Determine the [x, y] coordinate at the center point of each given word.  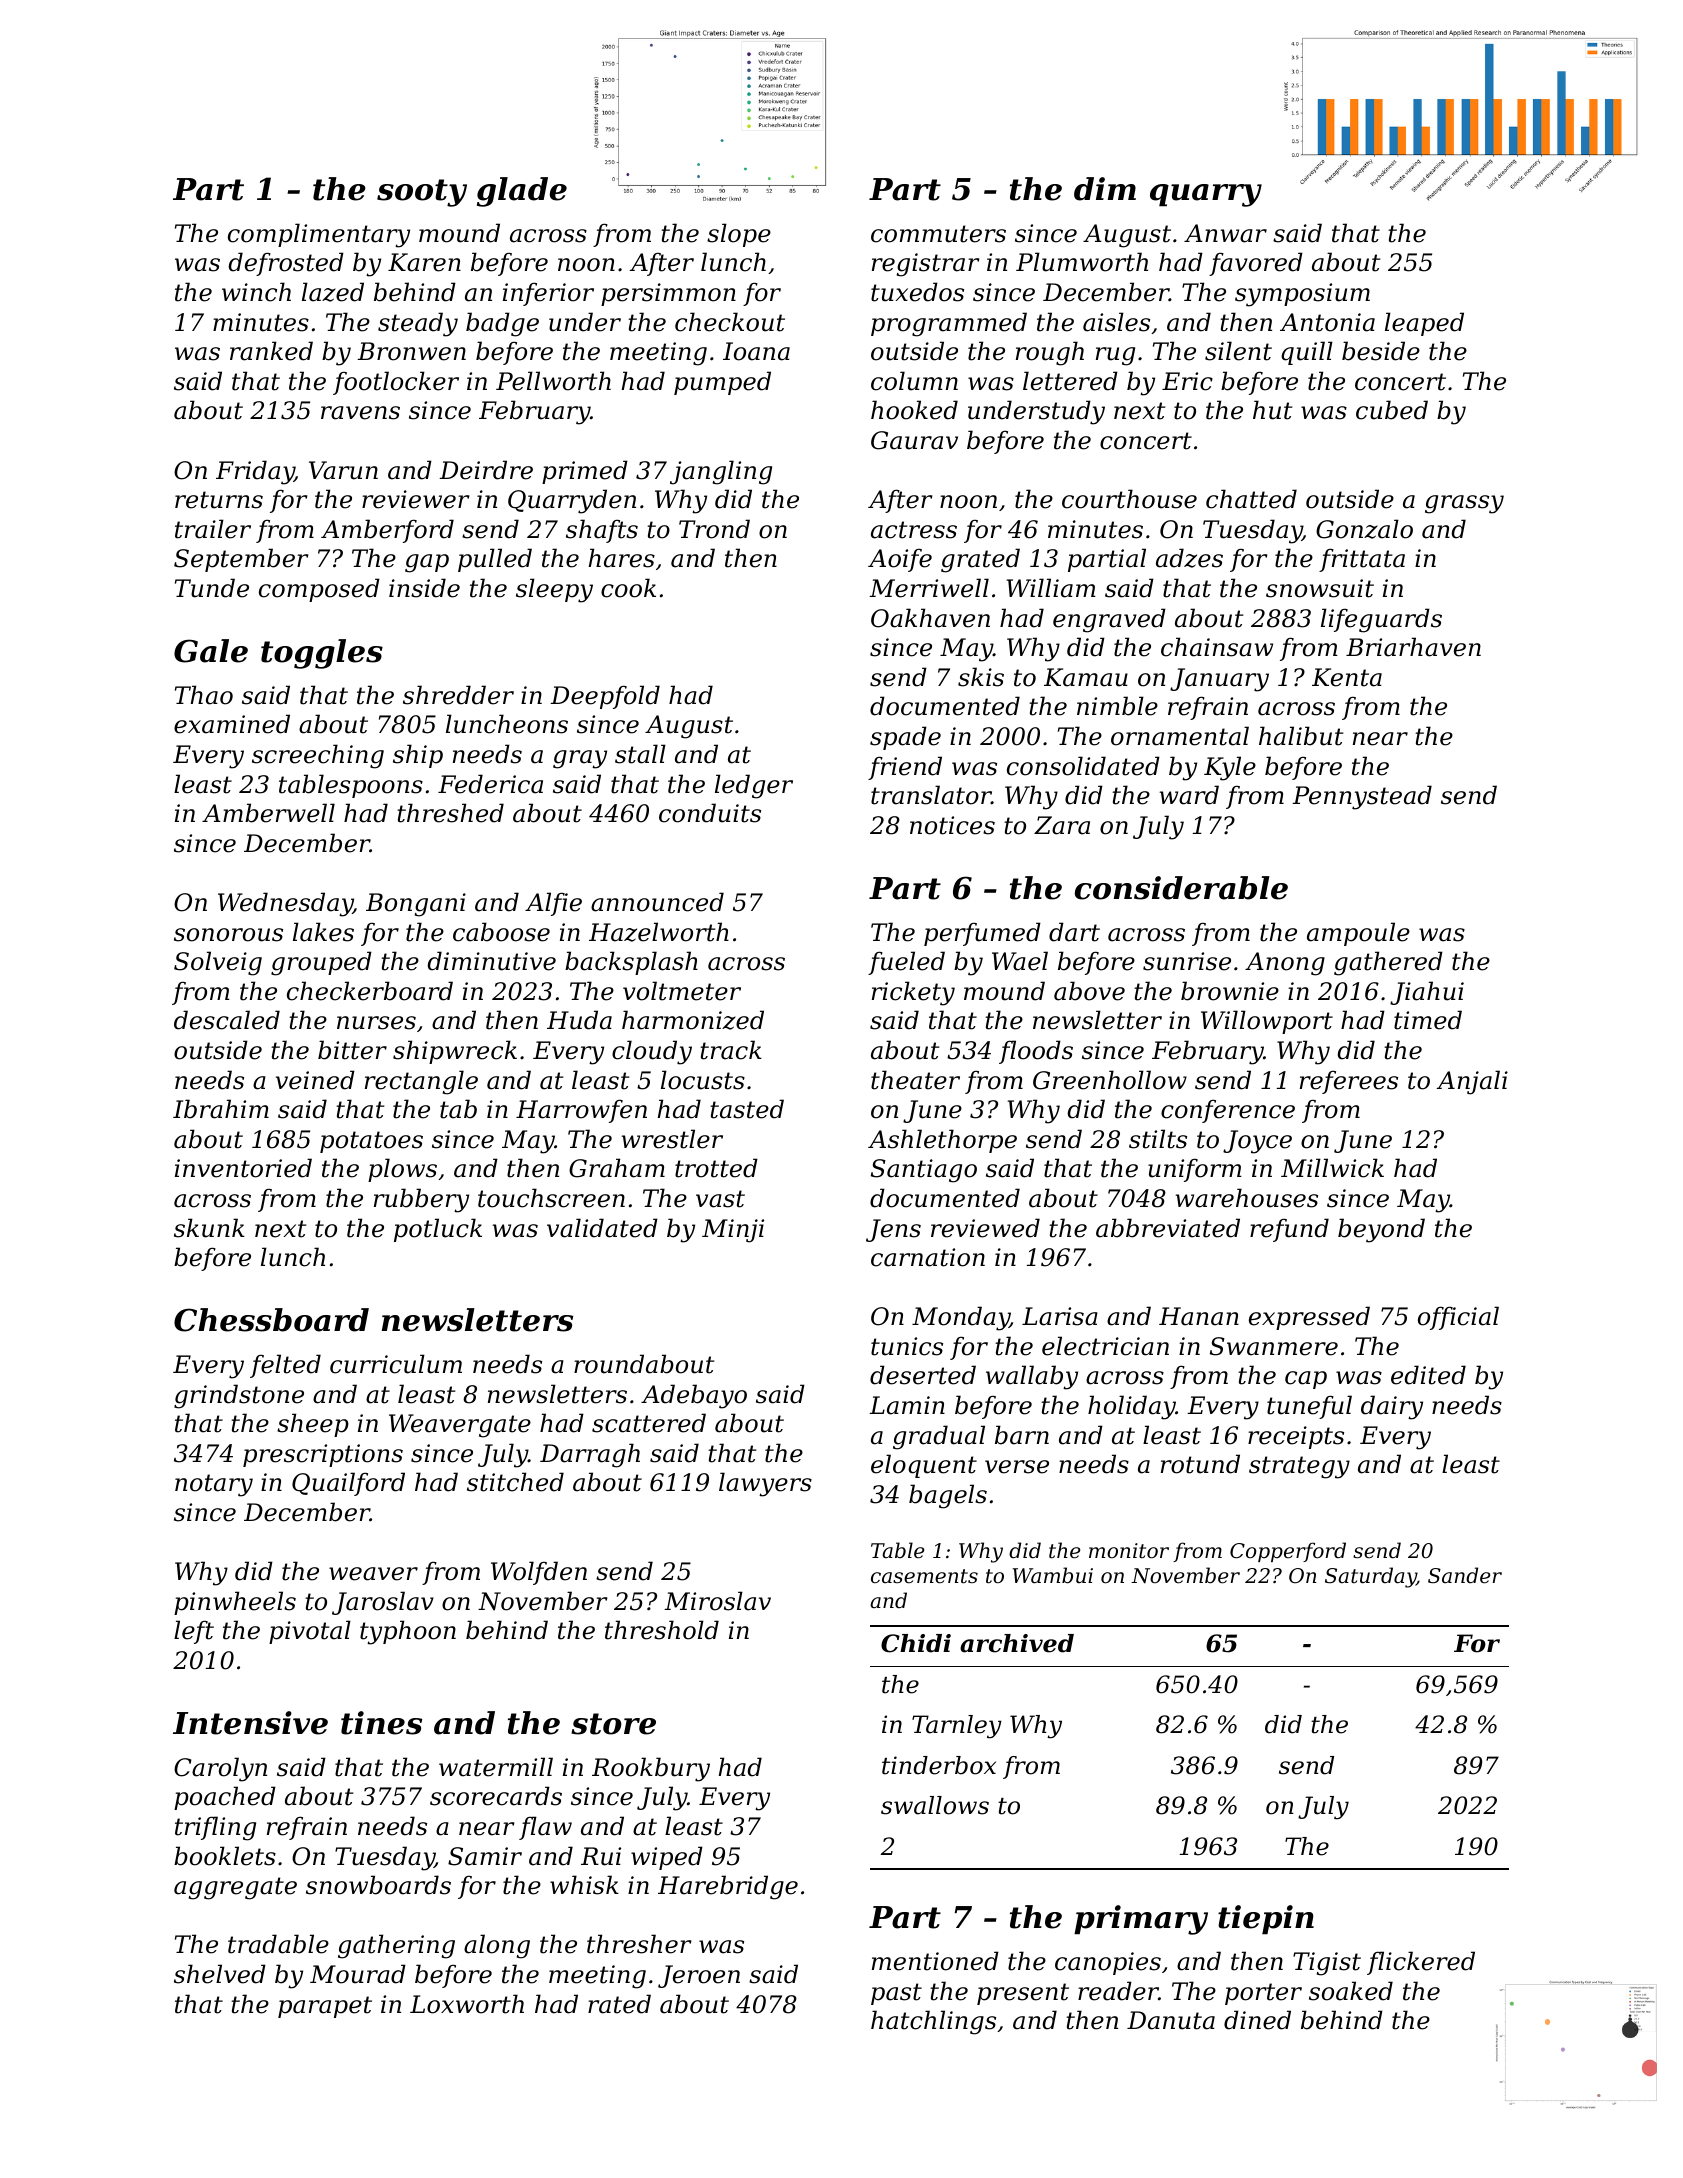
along [497, 1946]
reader [1118, 1991]
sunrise [1187, 961]
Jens [893, 1230]
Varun [343, 470]
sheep [313, 1425]
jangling [721, 472]
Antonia [1327, 322]
